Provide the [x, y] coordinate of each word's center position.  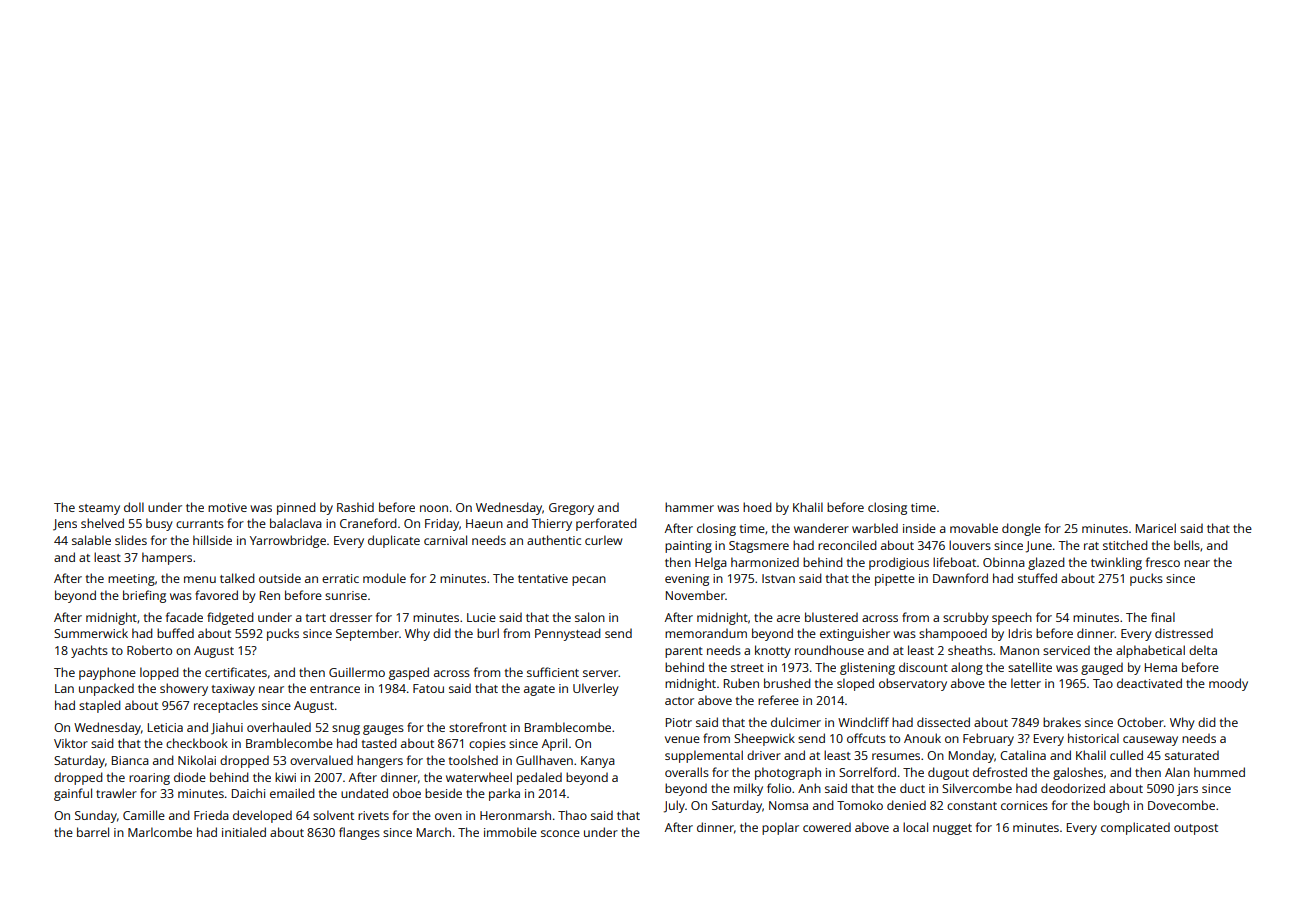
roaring [149, 779]
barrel [93, 832]
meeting [131, 580]
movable [974, 528]
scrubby [966, 618]
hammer [689, 507]
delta [1203, 650]
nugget [952, 829]
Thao [572, 815]
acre [788, 618]
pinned [296, 508]
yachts [89, 651]
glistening [867, 668]
